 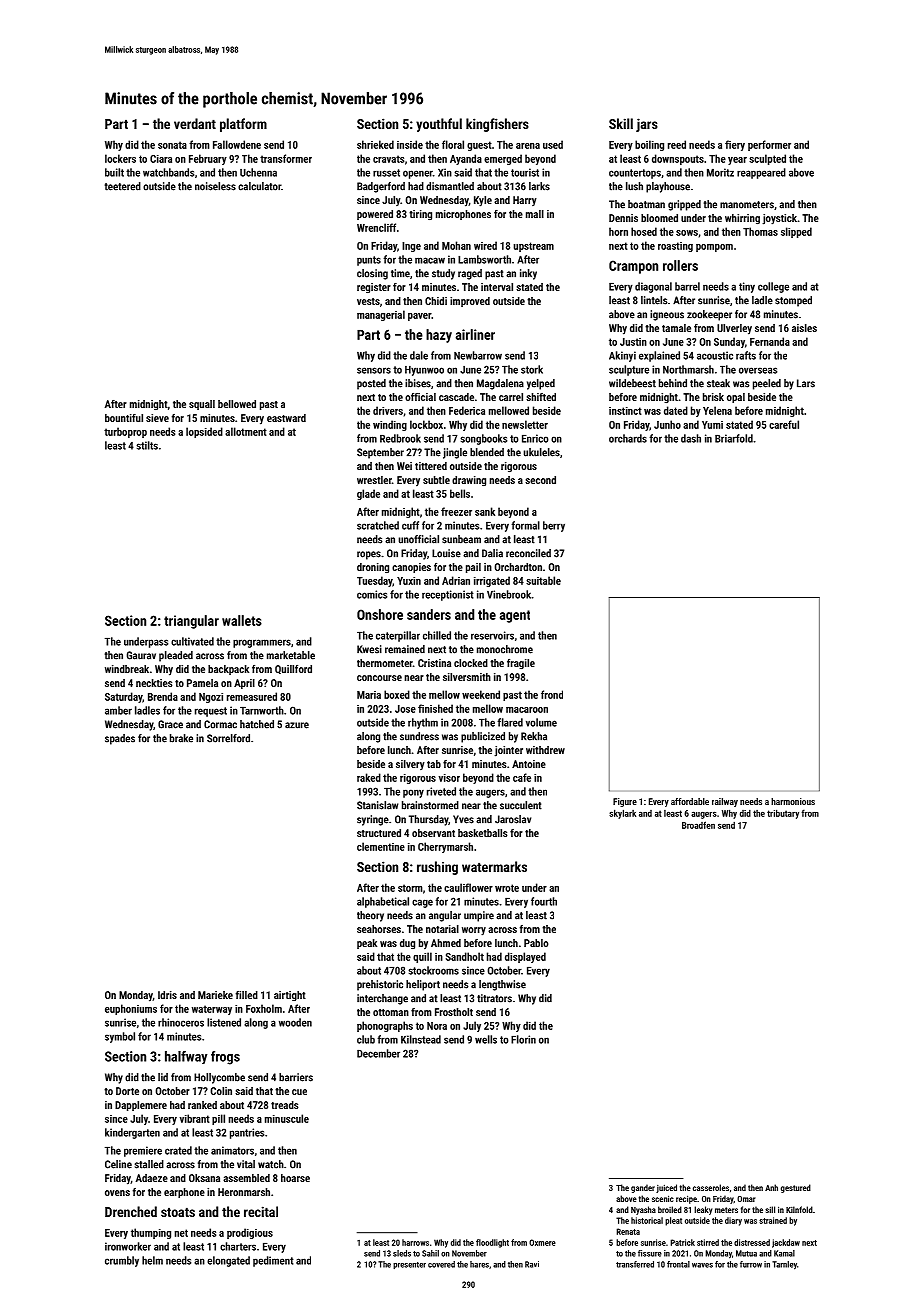 I want to click on wallets, so click(x=242, y=620).
